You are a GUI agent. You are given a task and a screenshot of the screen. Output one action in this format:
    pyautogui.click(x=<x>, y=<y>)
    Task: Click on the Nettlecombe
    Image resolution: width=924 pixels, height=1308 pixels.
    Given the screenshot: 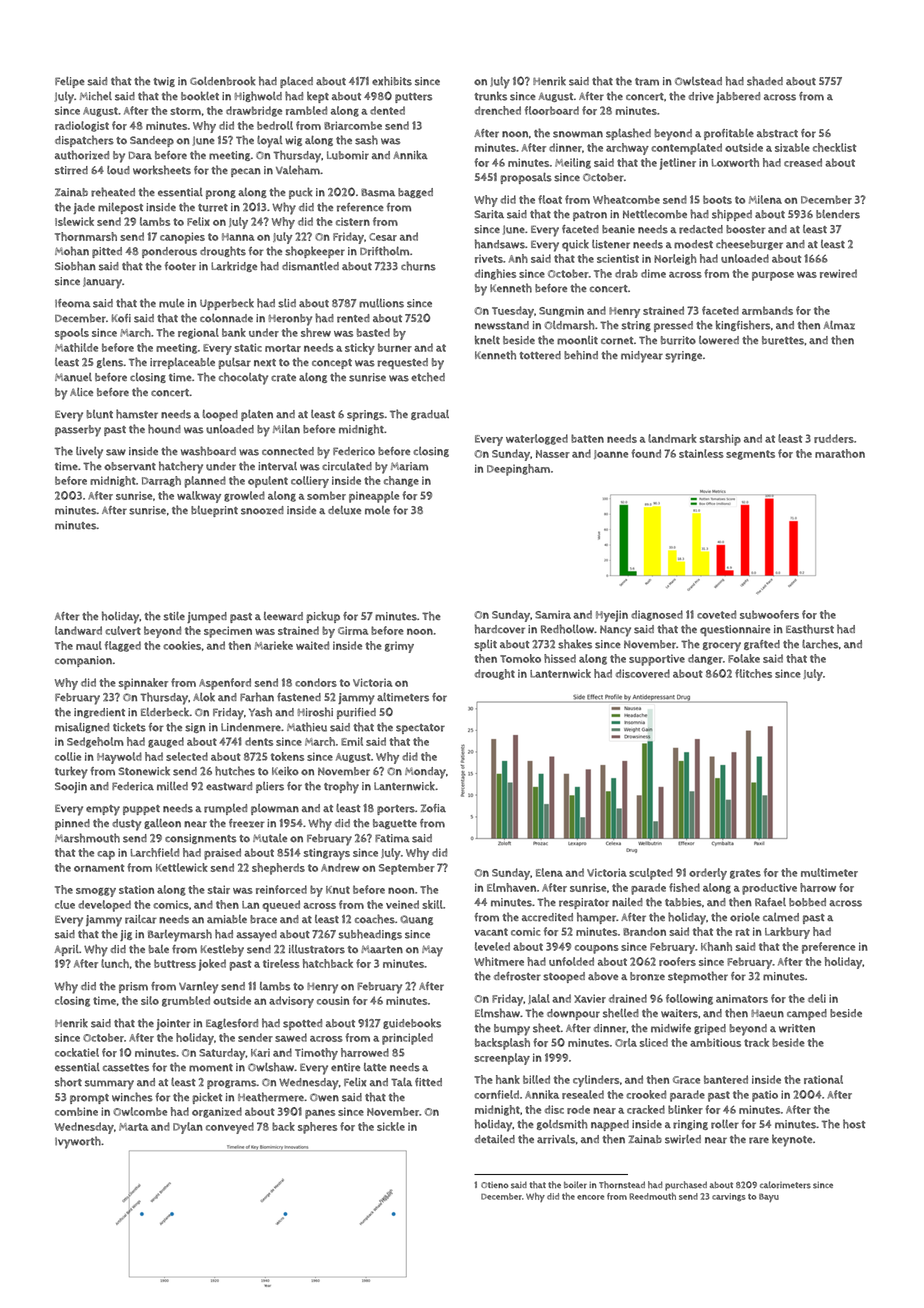 What is the action you would take?
    pyautogui.click(x=655, y=214)
